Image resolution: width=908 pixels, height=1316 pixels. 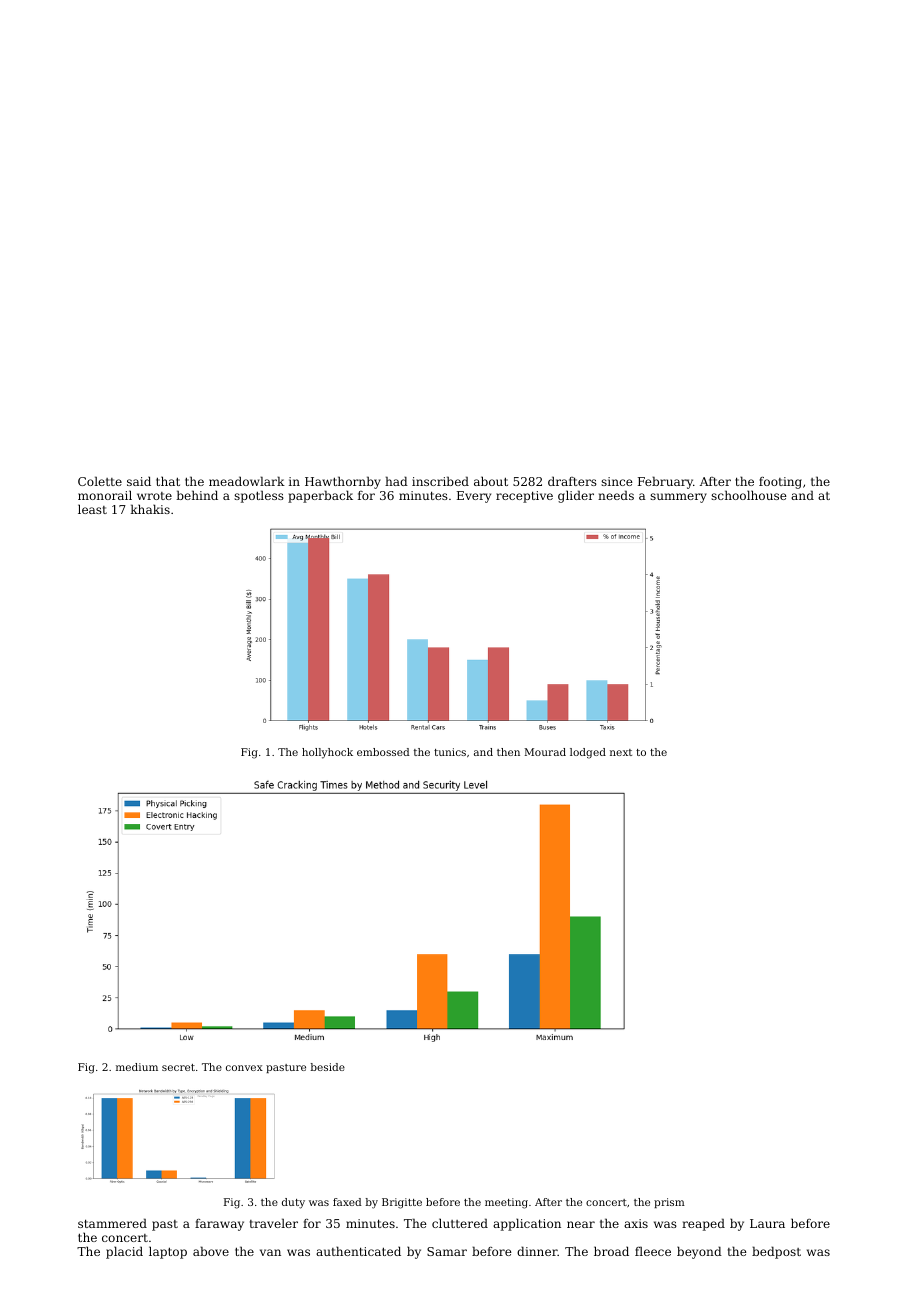 I want to click on placid, so click(x=124, y=1252).
